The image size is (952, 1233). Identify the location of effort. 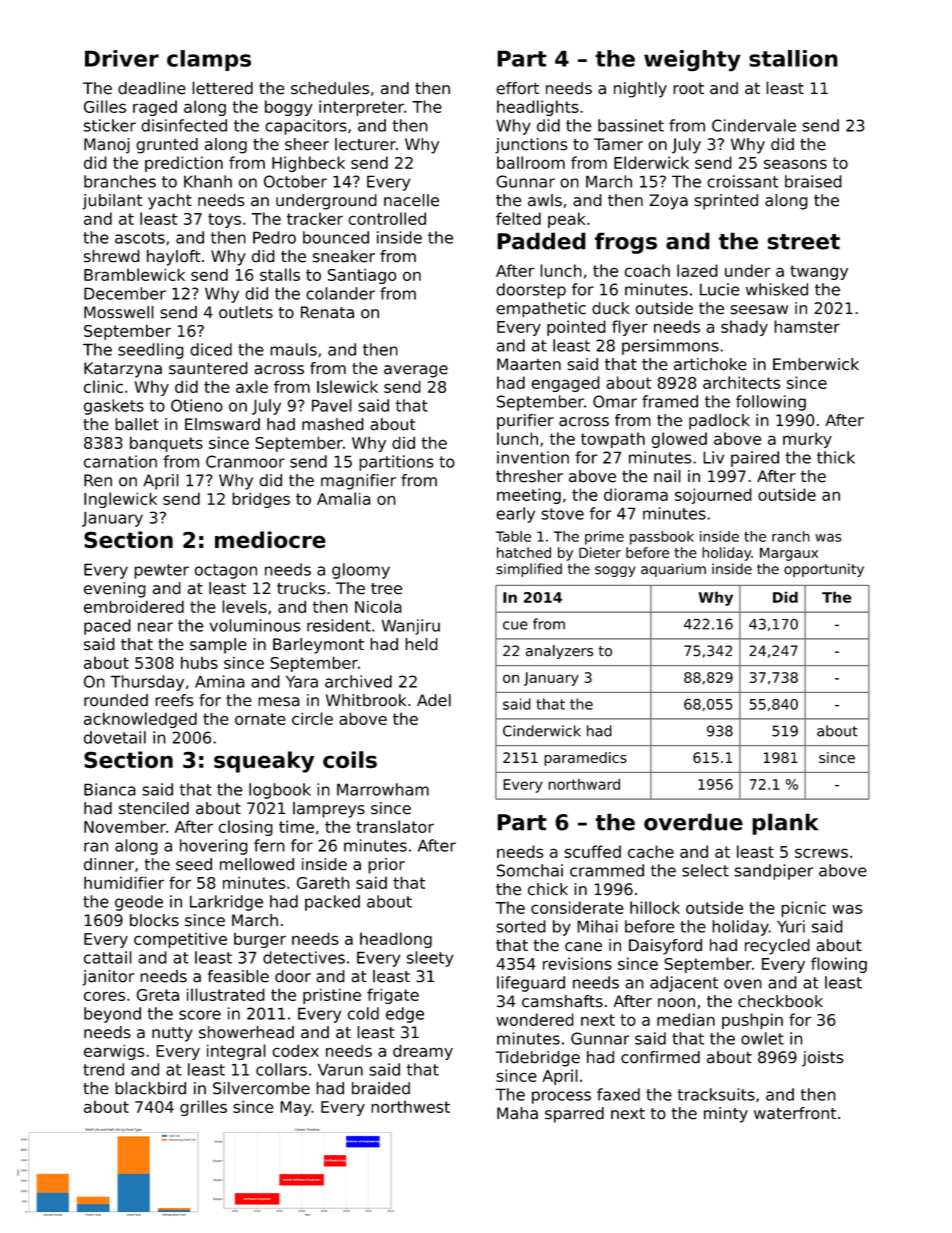
(517, 88).
